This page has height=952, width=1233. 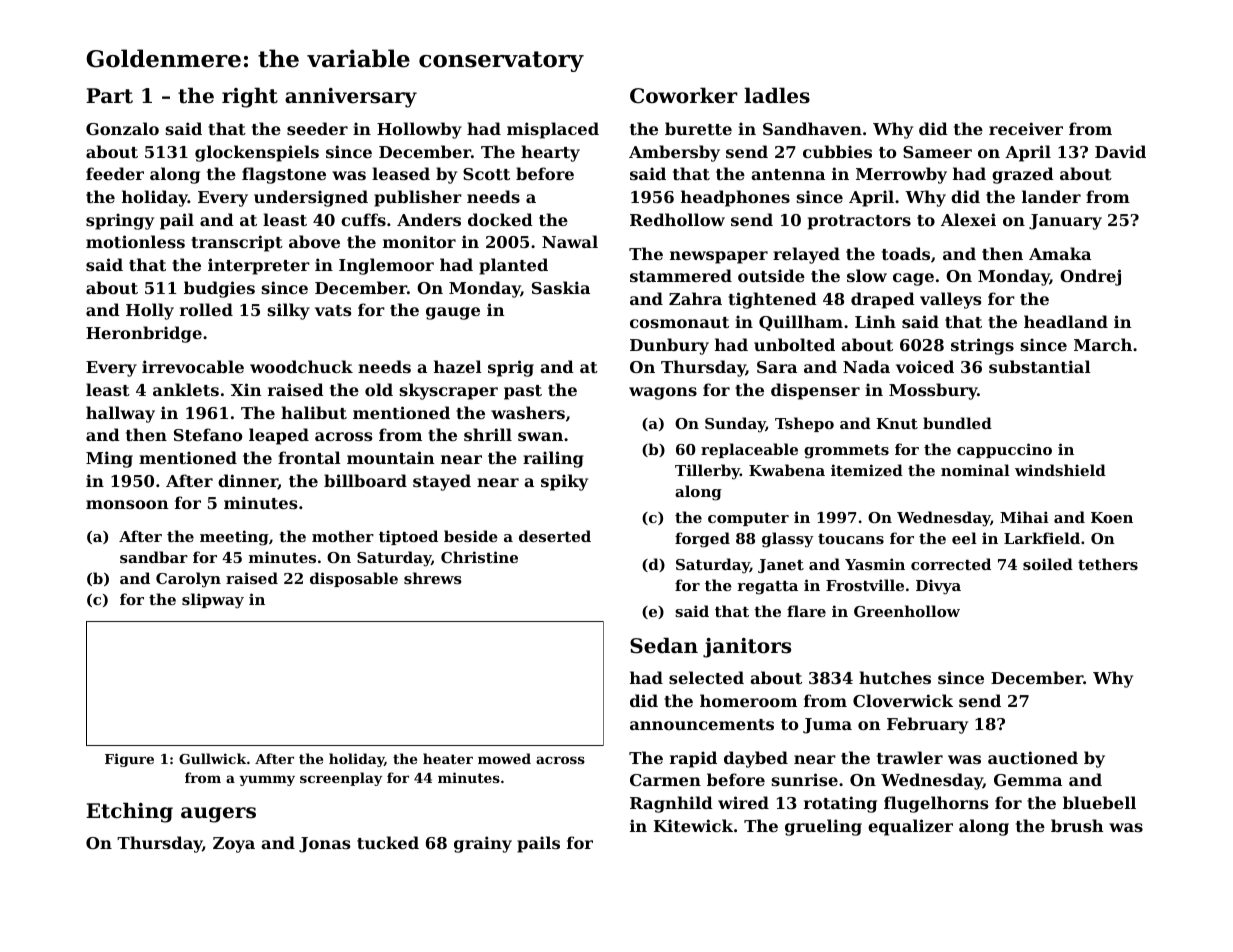 What do you see at coordinates (550, 153) in the page?
I see `hearty` at bounding box center [550, 153].
